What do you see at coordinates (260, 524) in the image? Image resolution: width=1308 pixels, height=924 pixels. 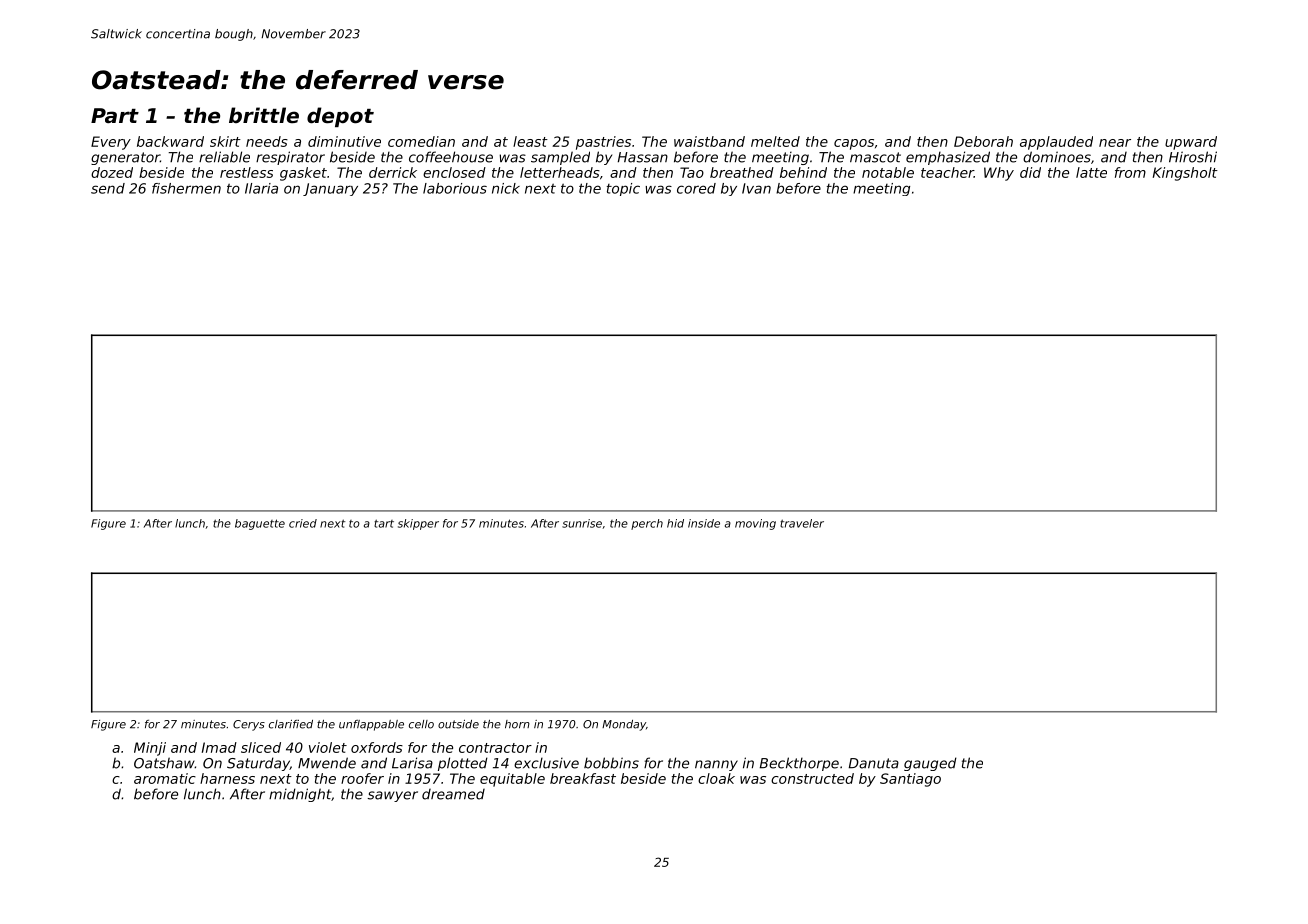 I see `baguette` at bounding box center [260, 524].
